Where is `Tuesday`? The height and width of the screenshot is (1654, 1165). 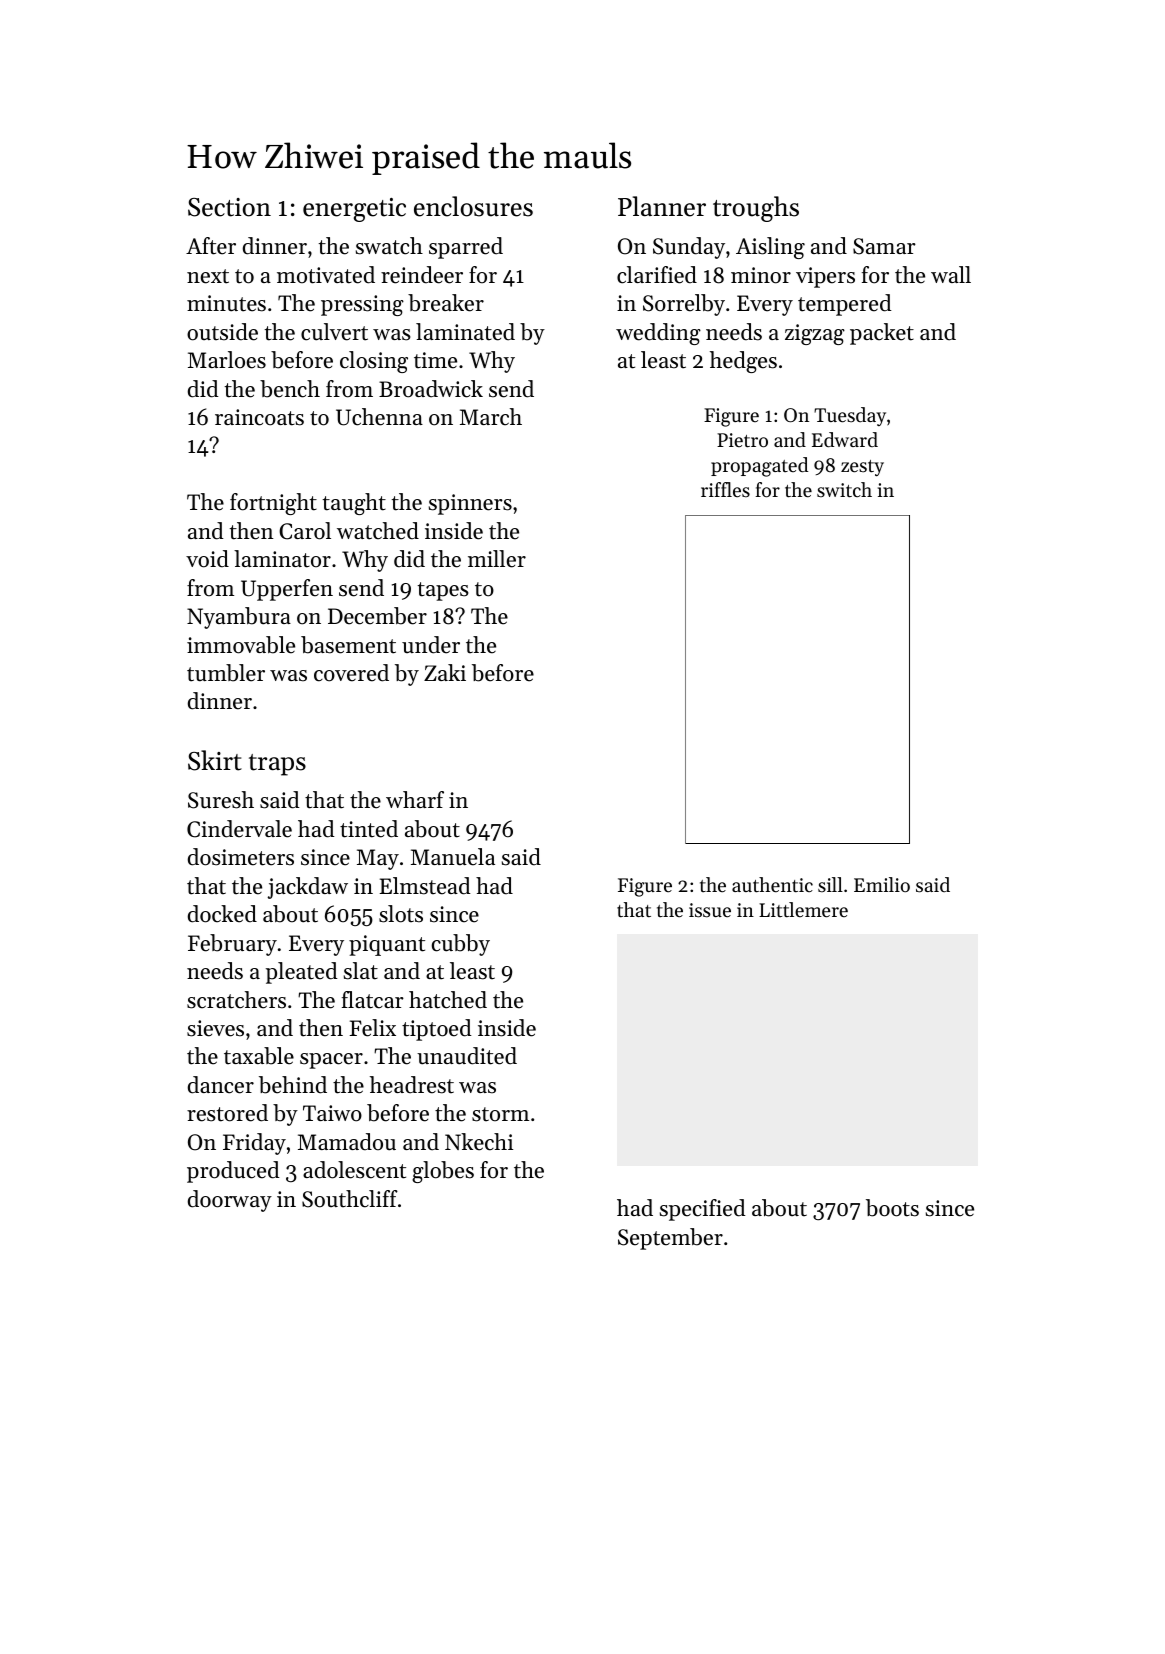
Tuesday is located at coordinates (850, 416).
